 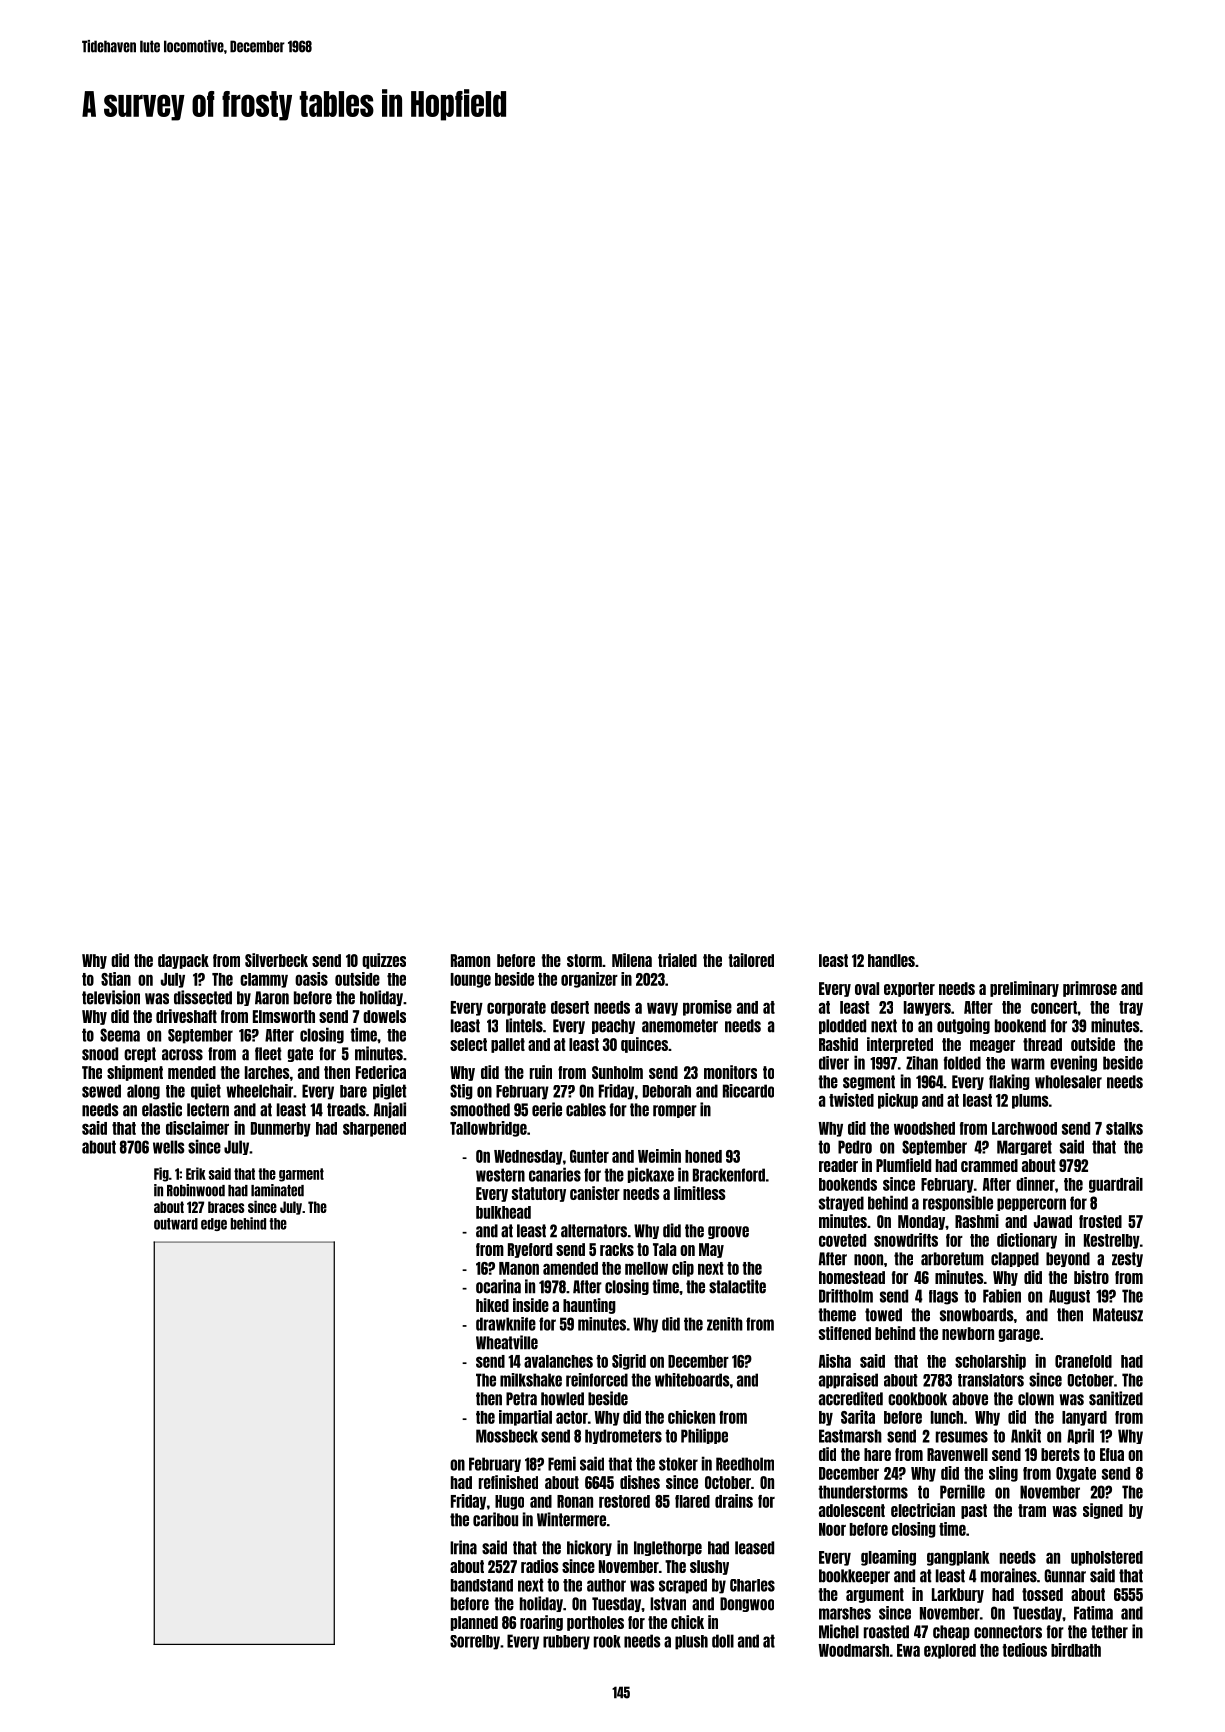 I want to click on handles, so click(x=891, y=960).
